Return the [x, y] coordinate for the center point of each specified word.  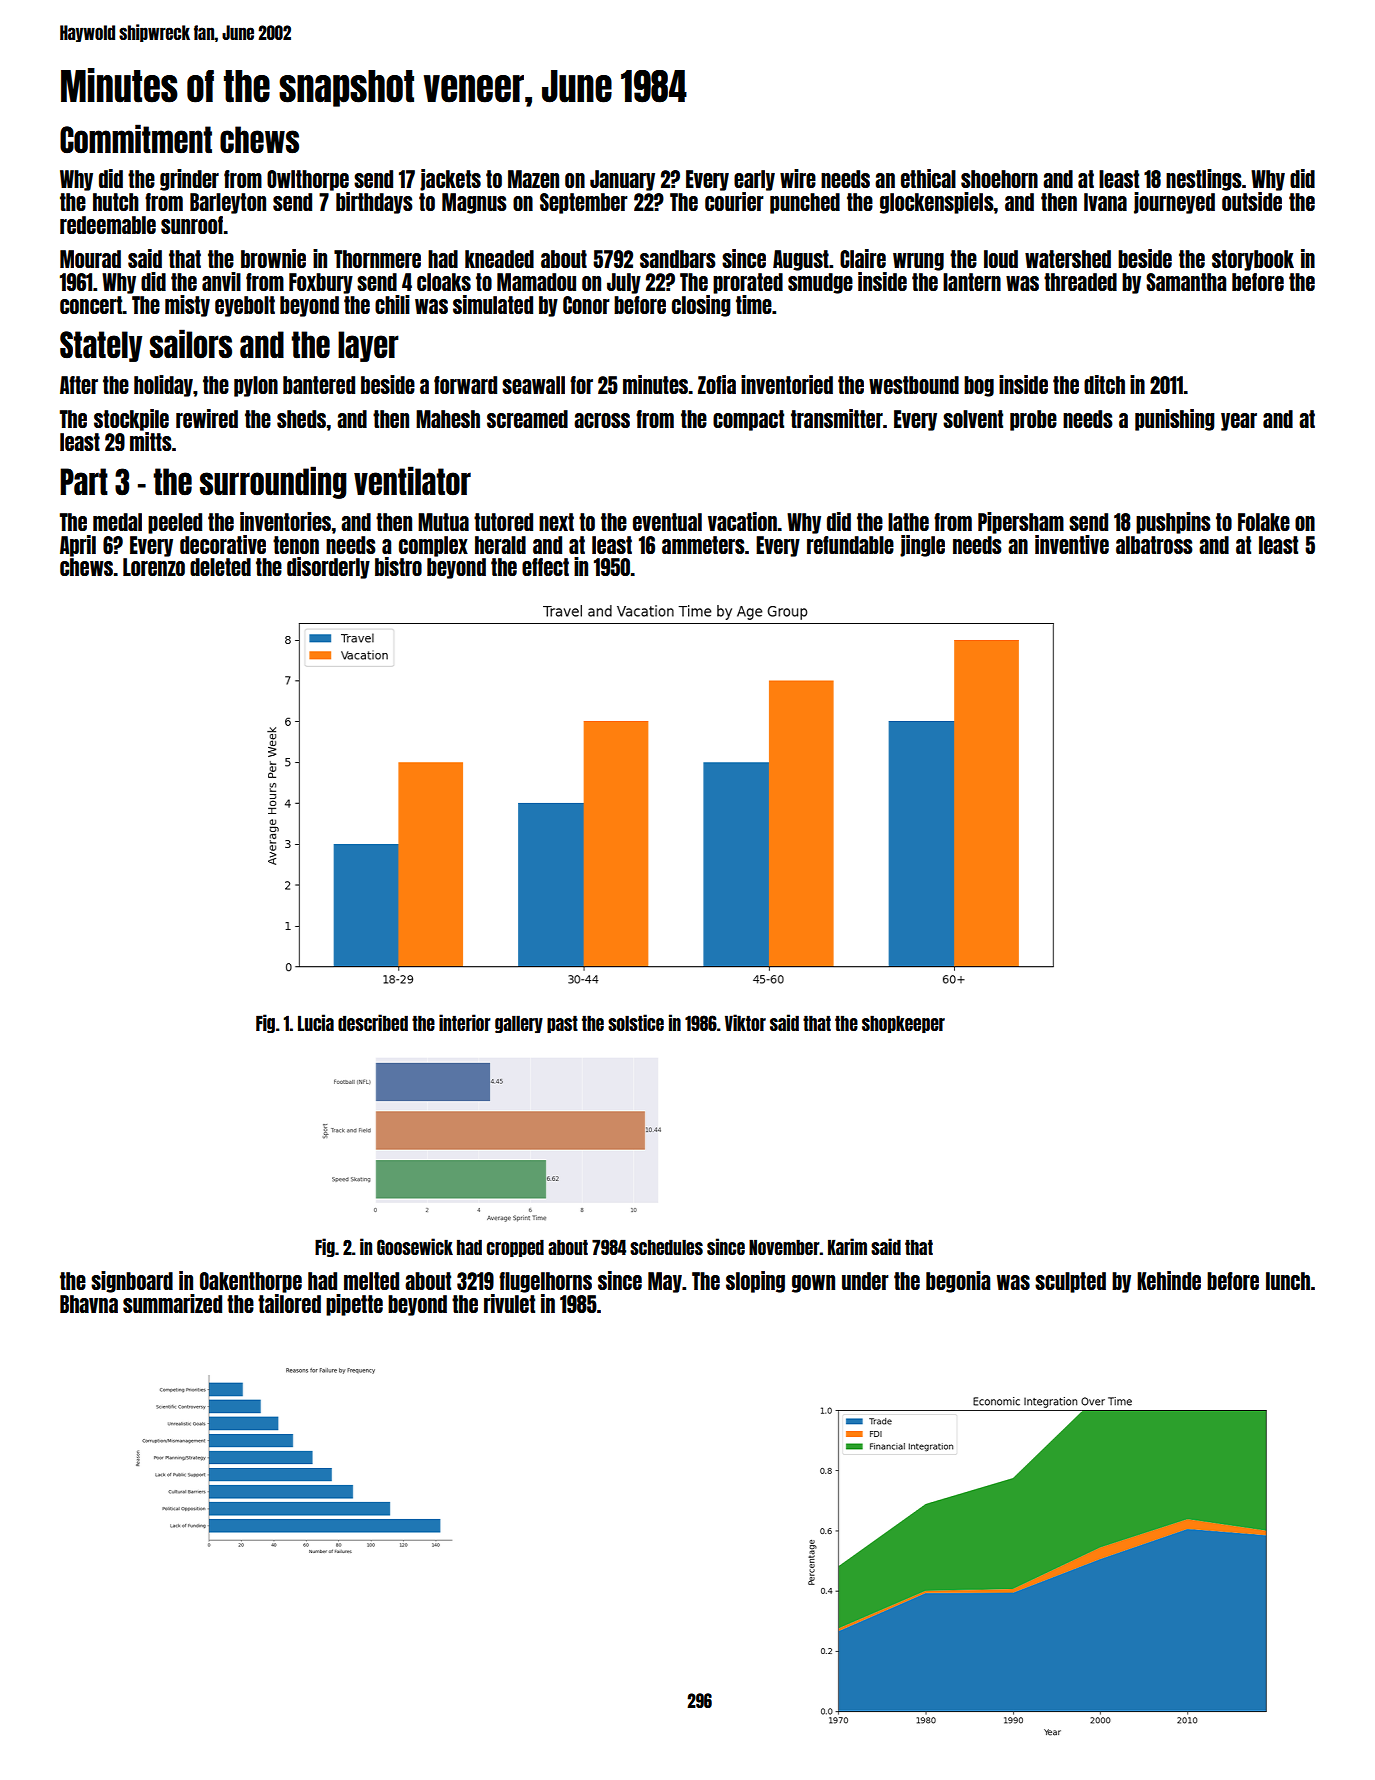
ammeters [703, 545]
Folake [1264, 522]
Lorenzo [154, 567]
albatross [1154, 545]
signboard [132, 1282]
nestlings [1204, 180]
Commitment [136, 139]
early [754, 180]
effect [545, 567]
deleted [220, 567]
